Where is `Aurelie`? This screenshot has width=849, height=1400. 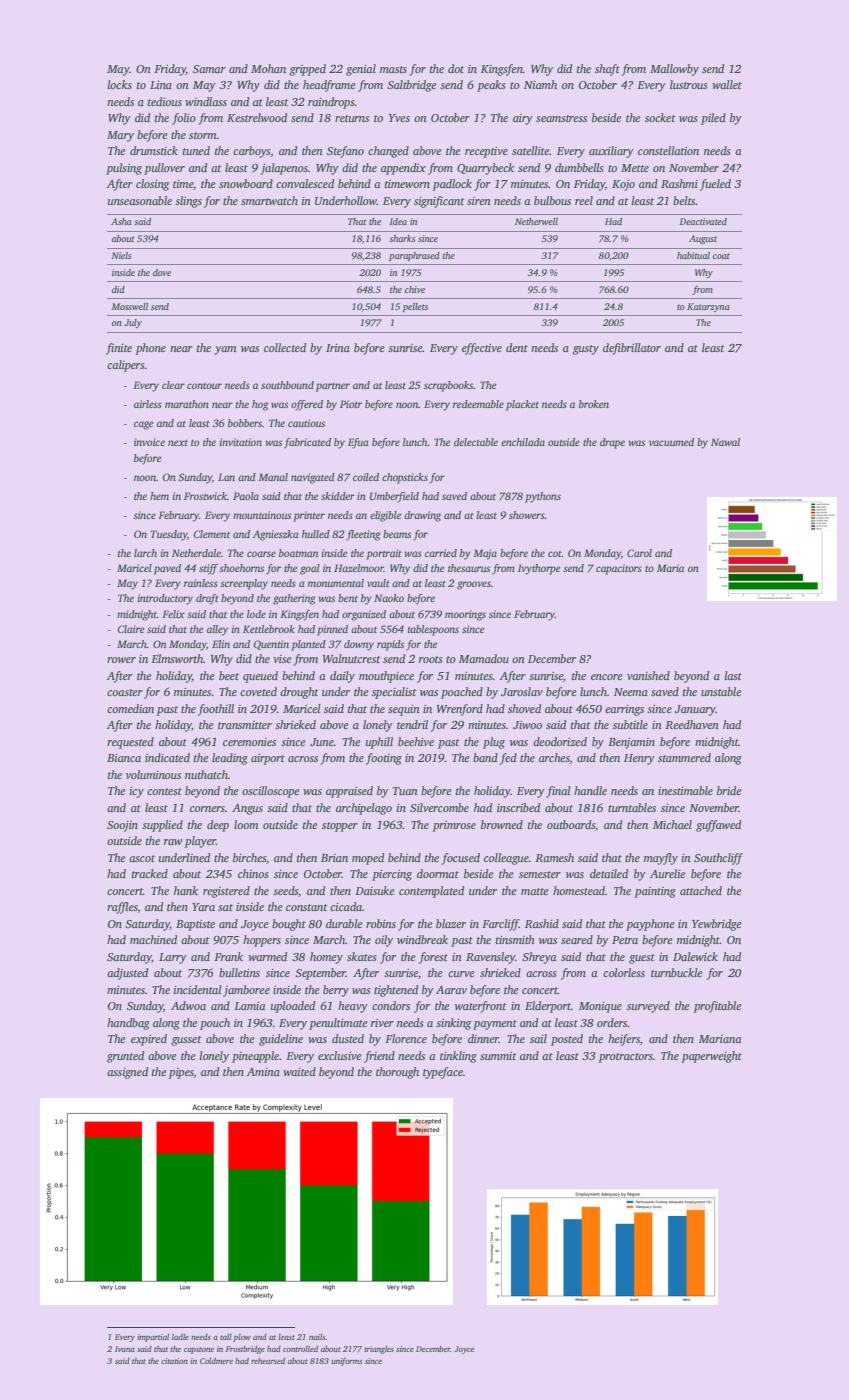 Aurelie is located at coordinates (668, 873).
